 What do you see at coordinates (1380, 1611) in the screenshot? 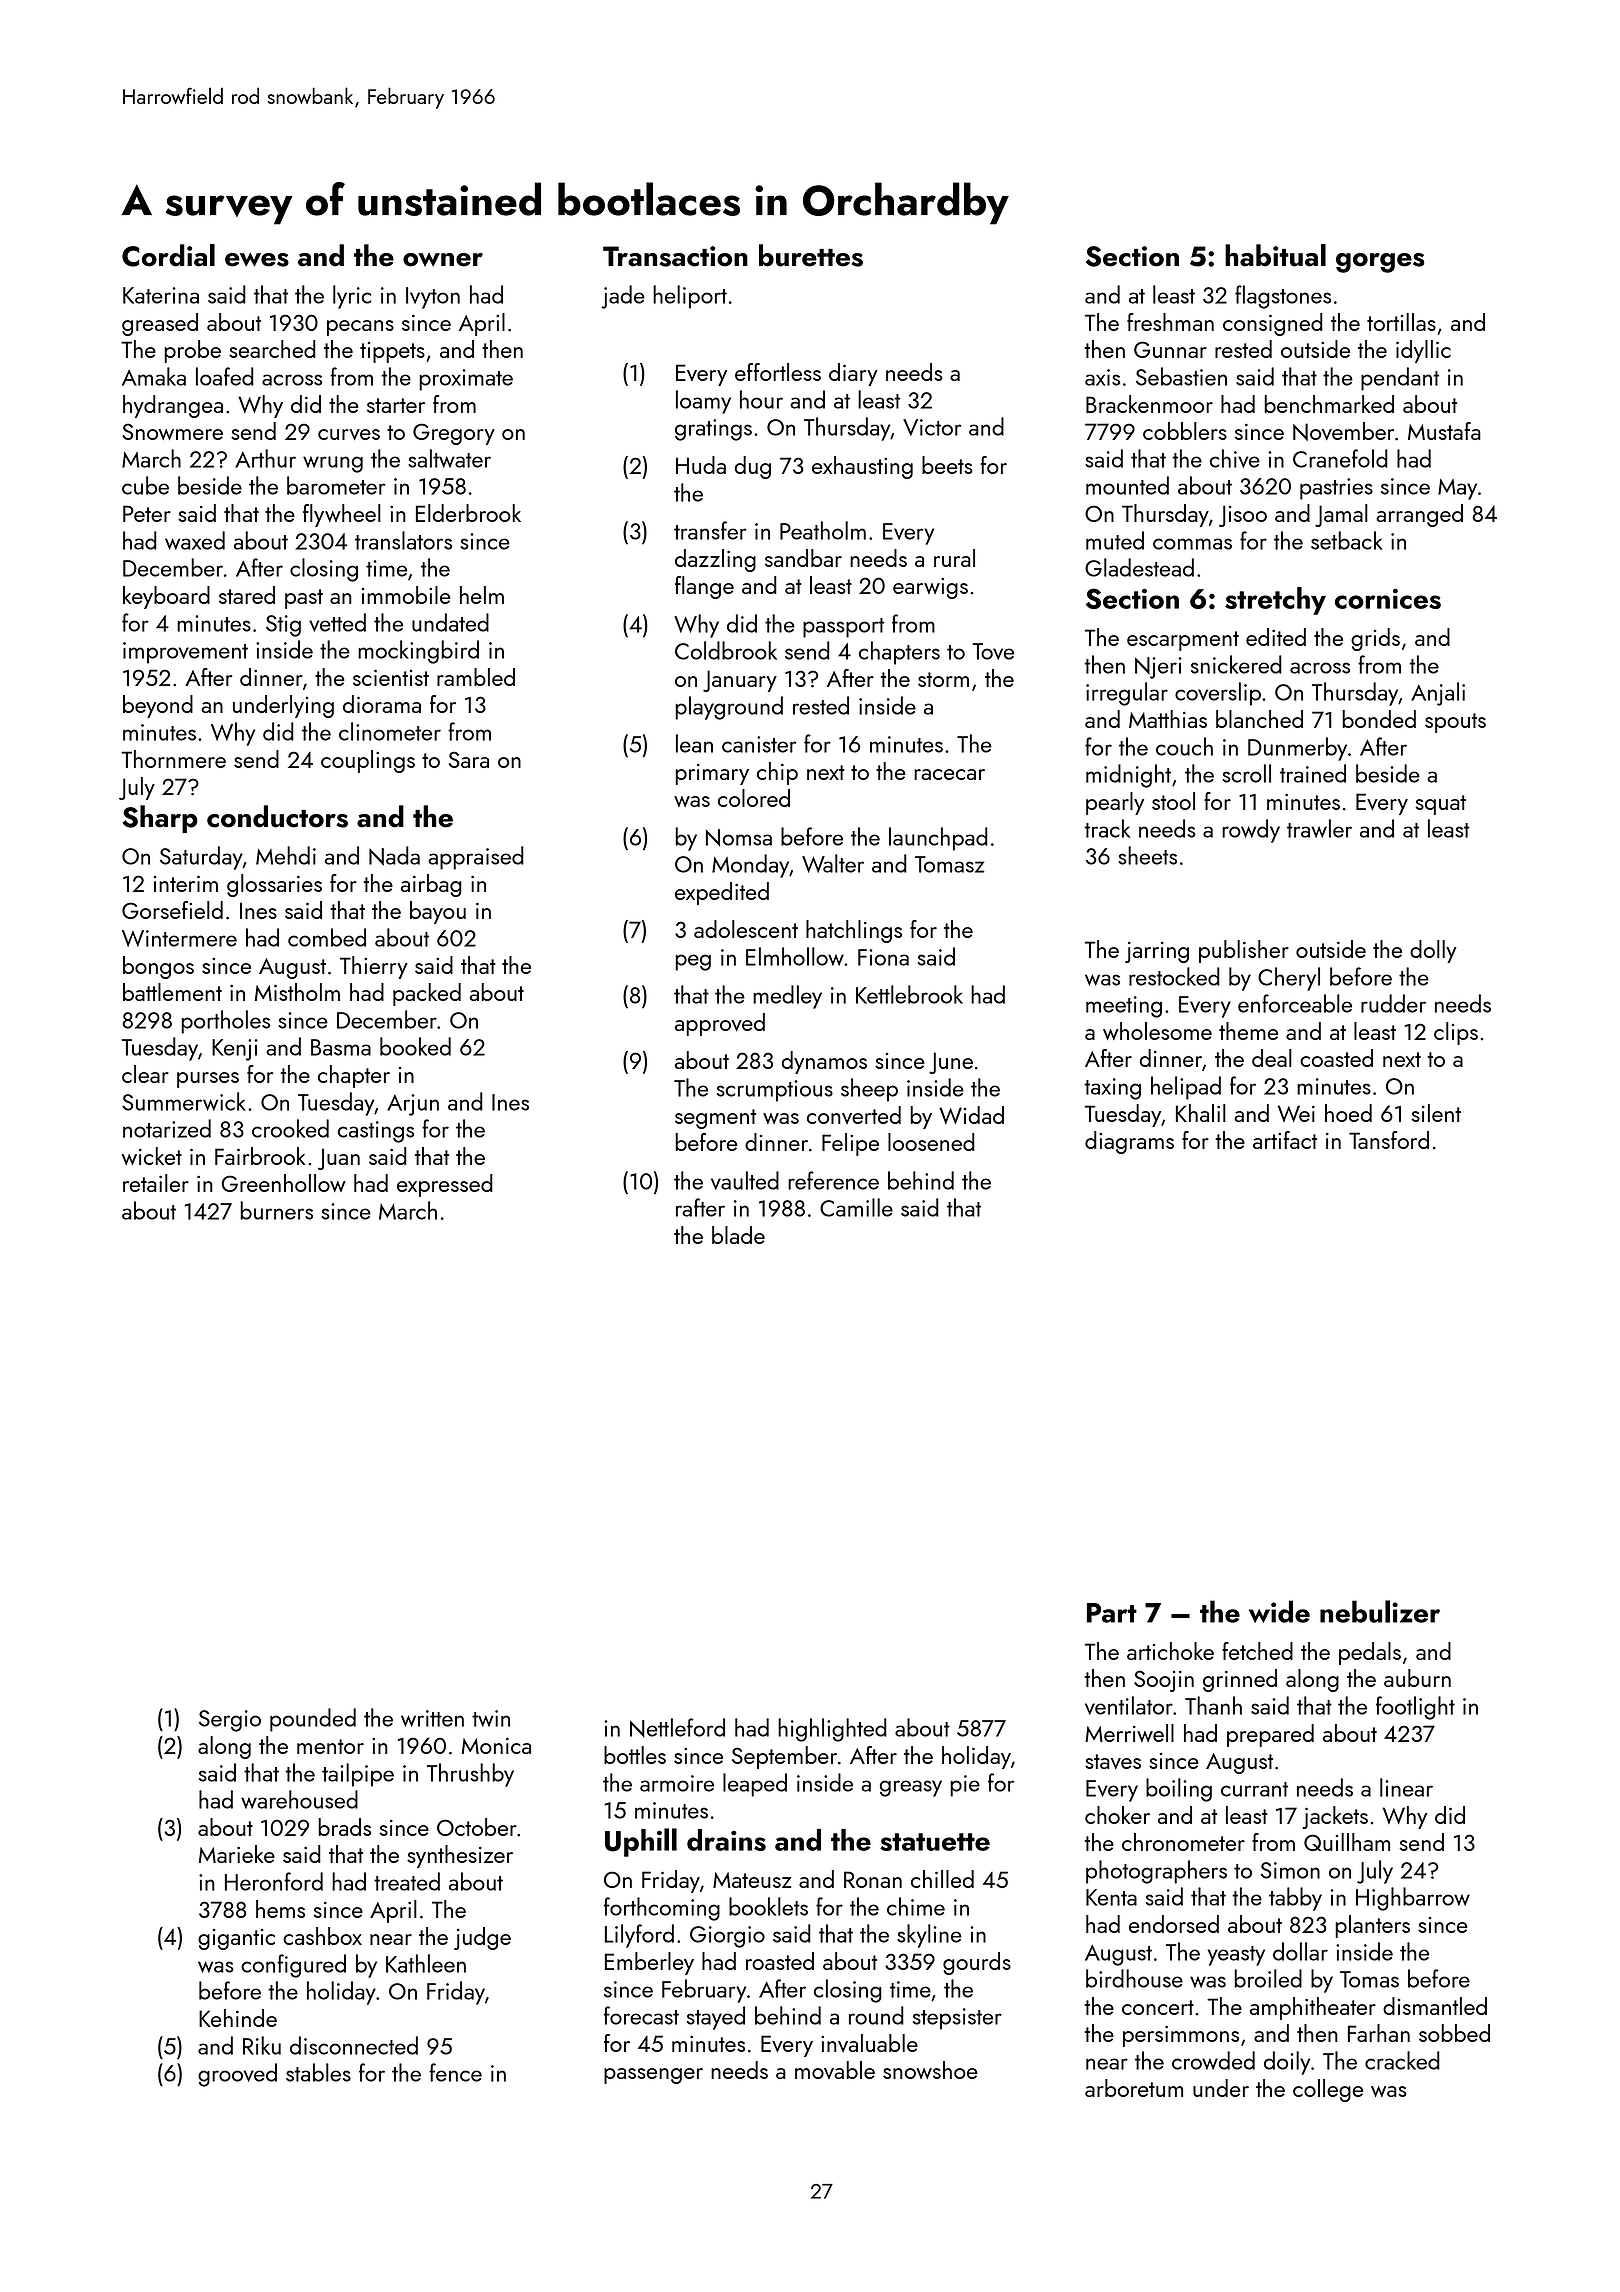
I see `nebulizer` at bounding box center [1380, 1611].
